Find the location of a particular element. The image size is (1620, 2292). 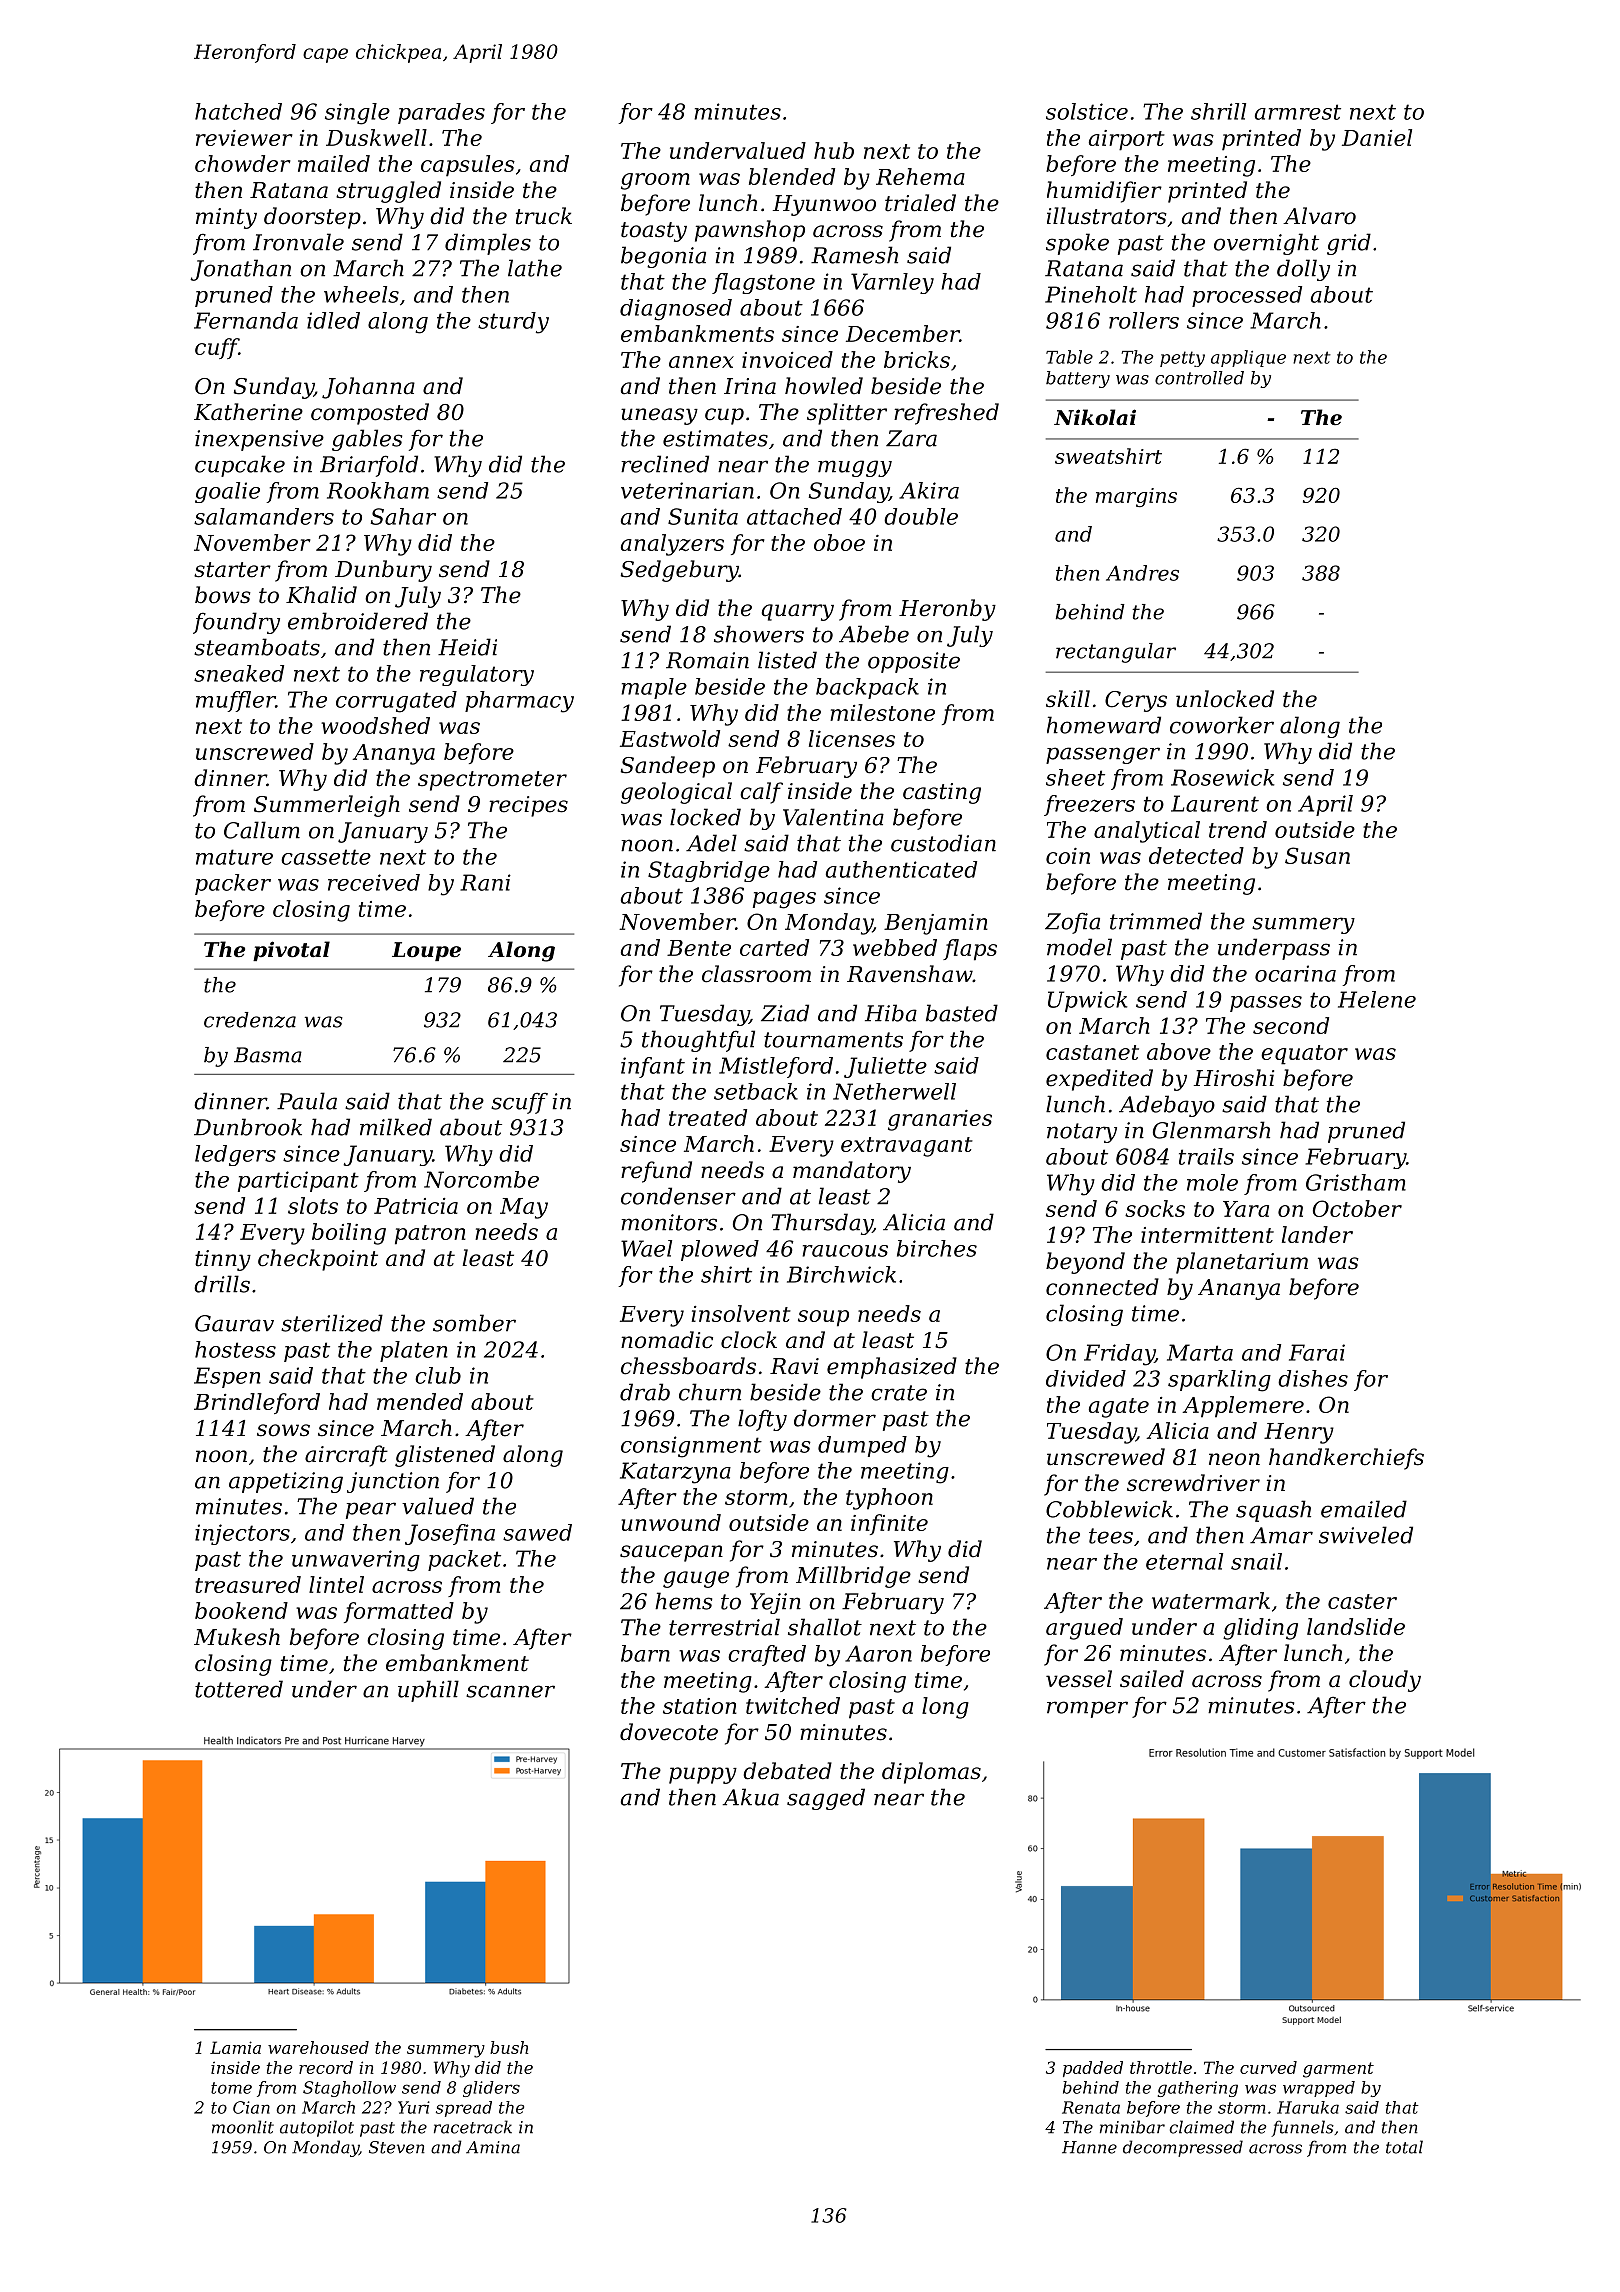

Katarzyna is located at coordinates (675, 1473).
